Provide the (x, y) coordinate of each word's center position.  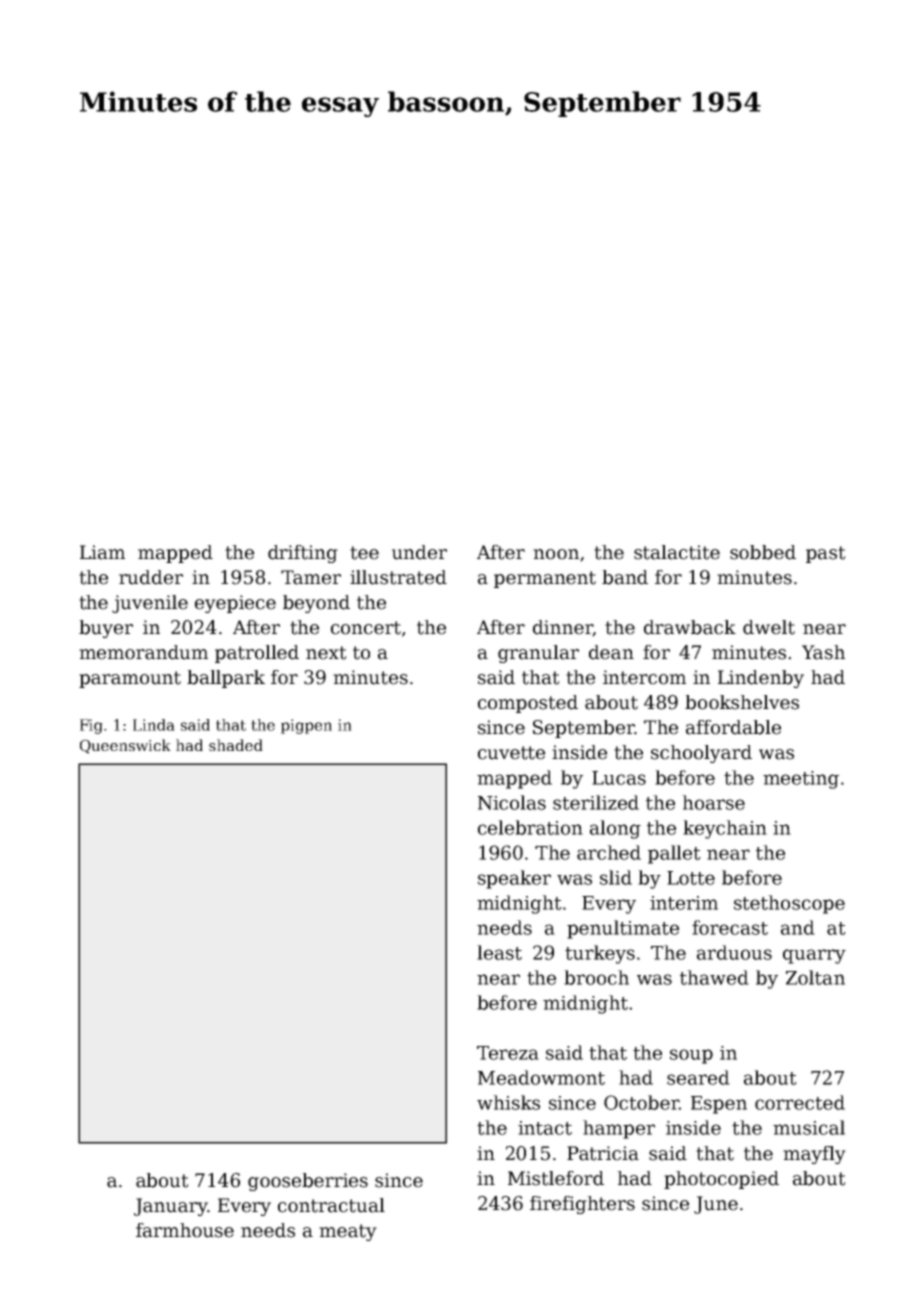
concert (366, 628)
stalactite (677, 552)
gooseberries (308, 1182)
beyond (316, 604)
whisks (508, 1102)
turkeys (600, 954)
